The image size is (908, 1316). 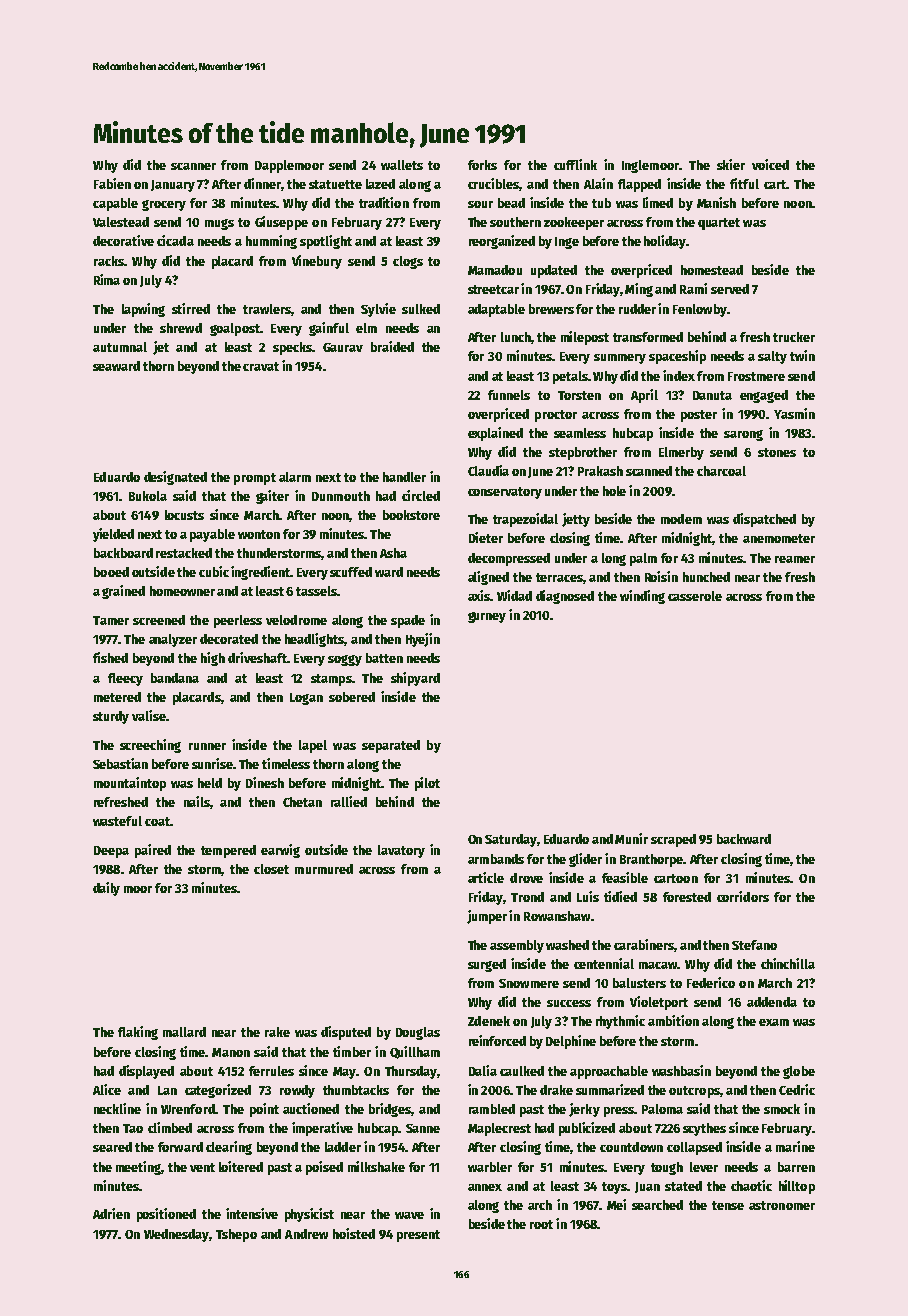 I want to click on Tao, so click(x=133, y=1128).
